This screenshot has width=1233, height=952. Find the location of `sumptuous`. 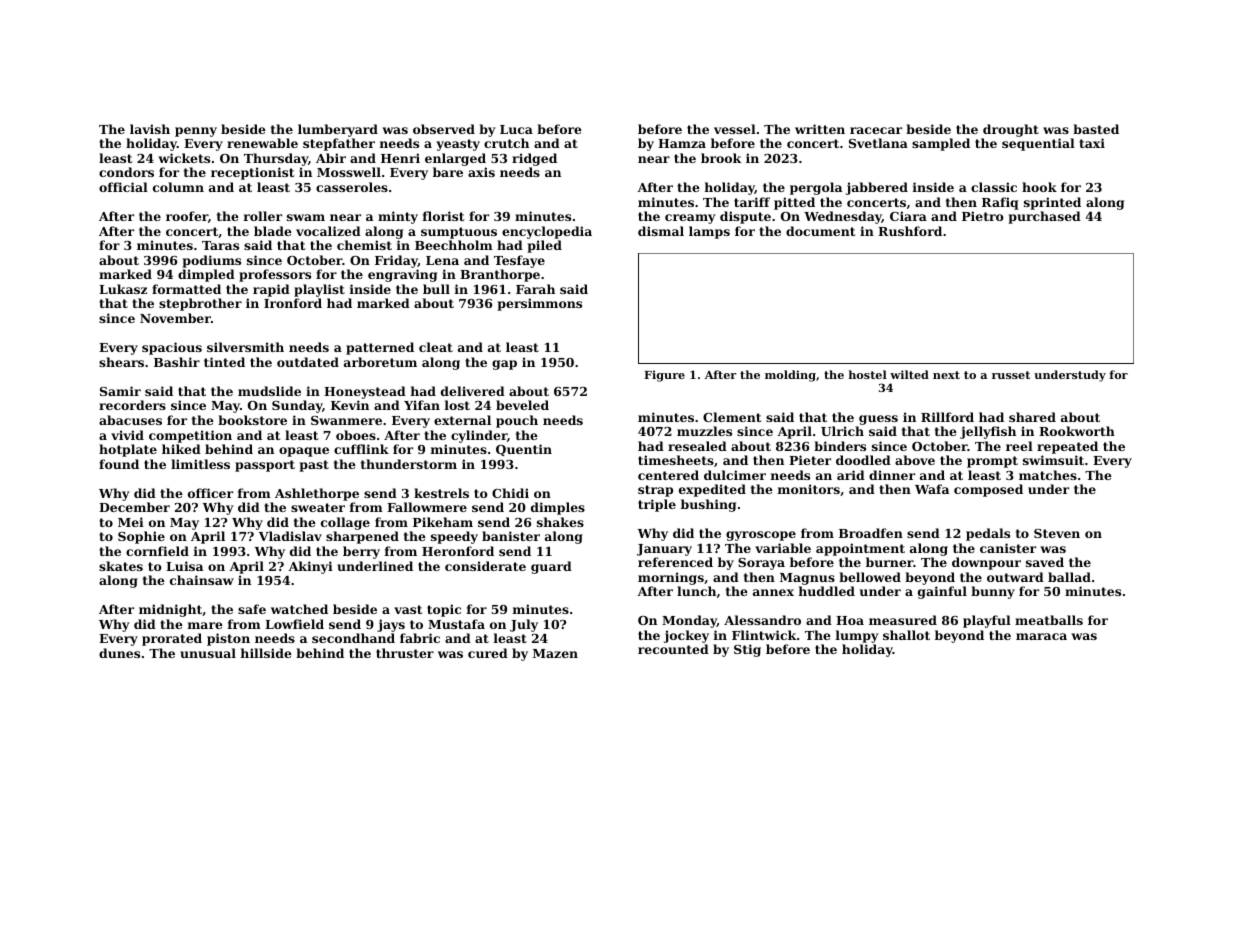

sumptuous is located at coordinates (459, 233).
